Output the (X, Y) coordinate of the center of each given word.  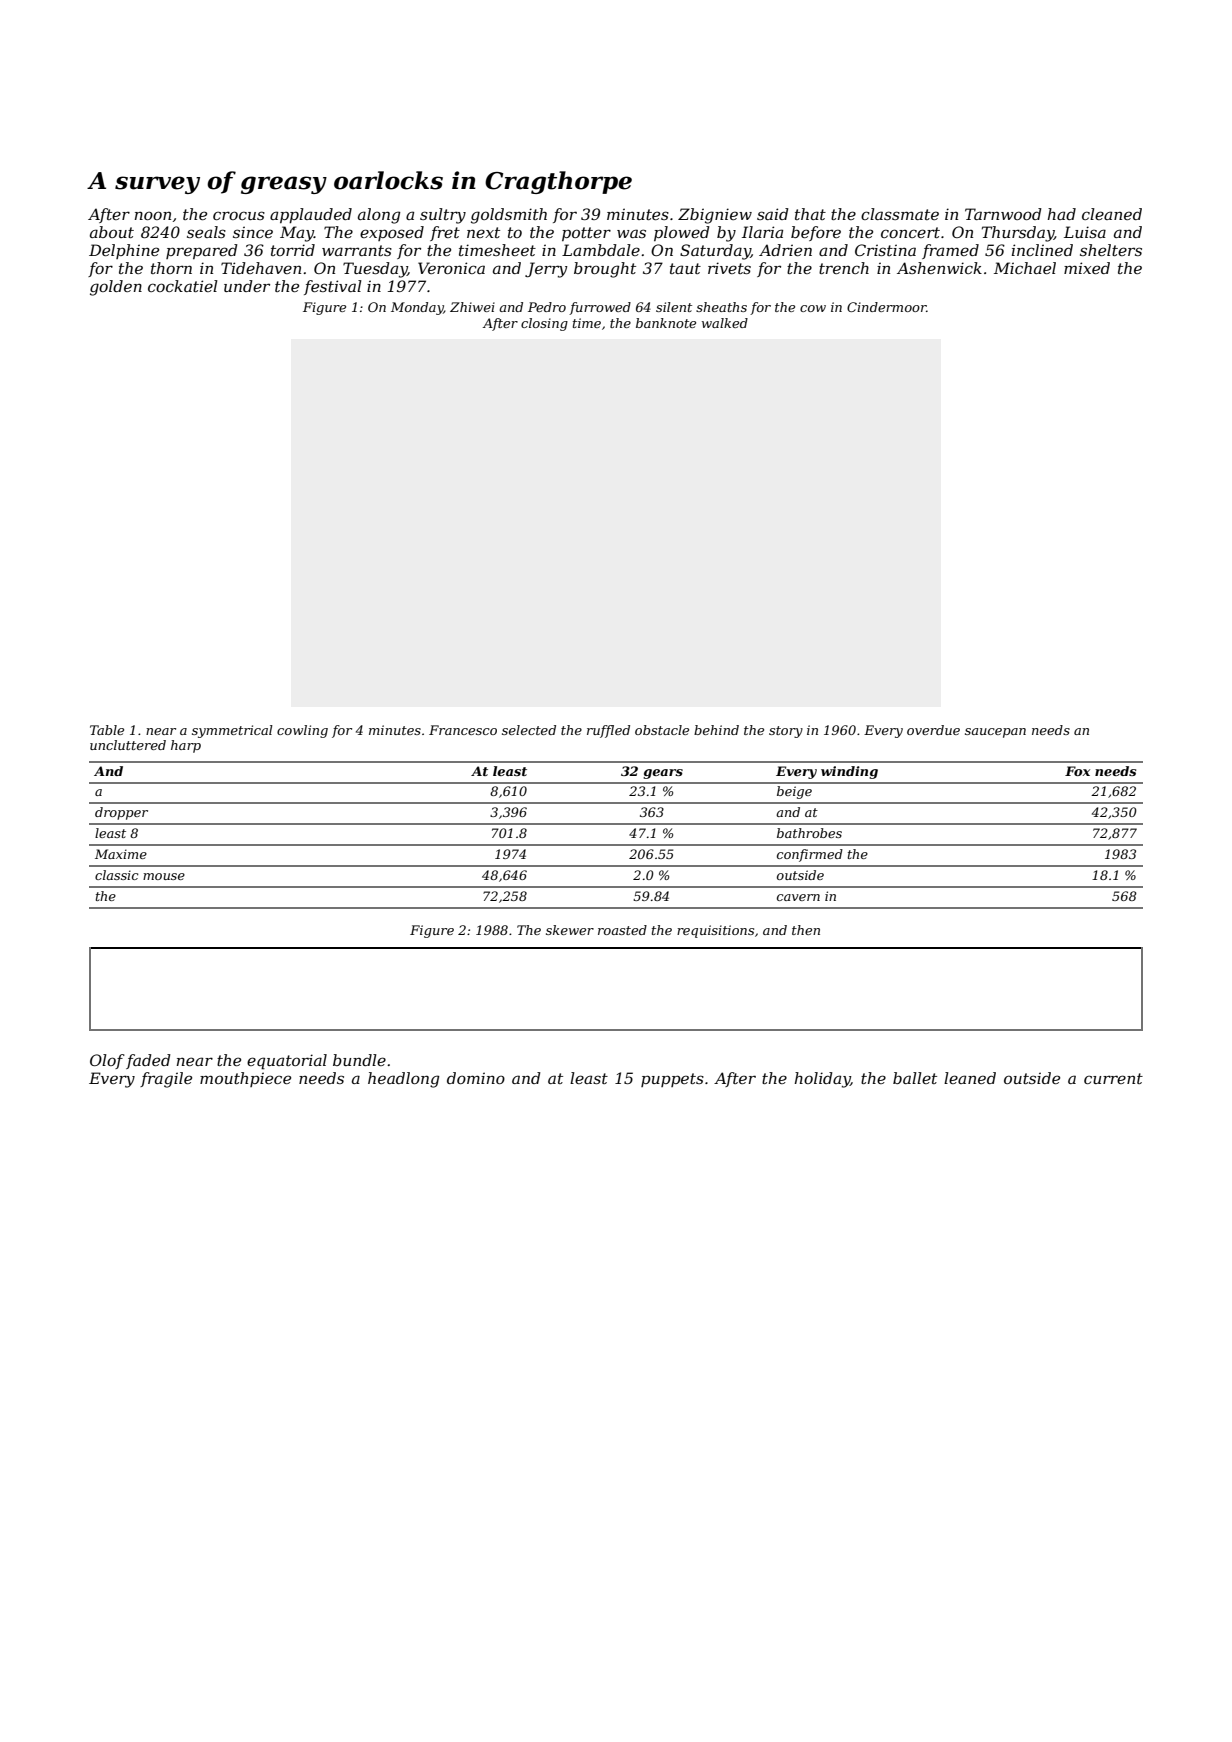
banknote (666, 323)
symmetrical (232, 731)
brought (605, 270)
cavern (798, 897)
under (247, 286)
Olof (107, 1061)
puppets (672, 1080)
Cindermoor (887, 307)
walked (725, 323)
